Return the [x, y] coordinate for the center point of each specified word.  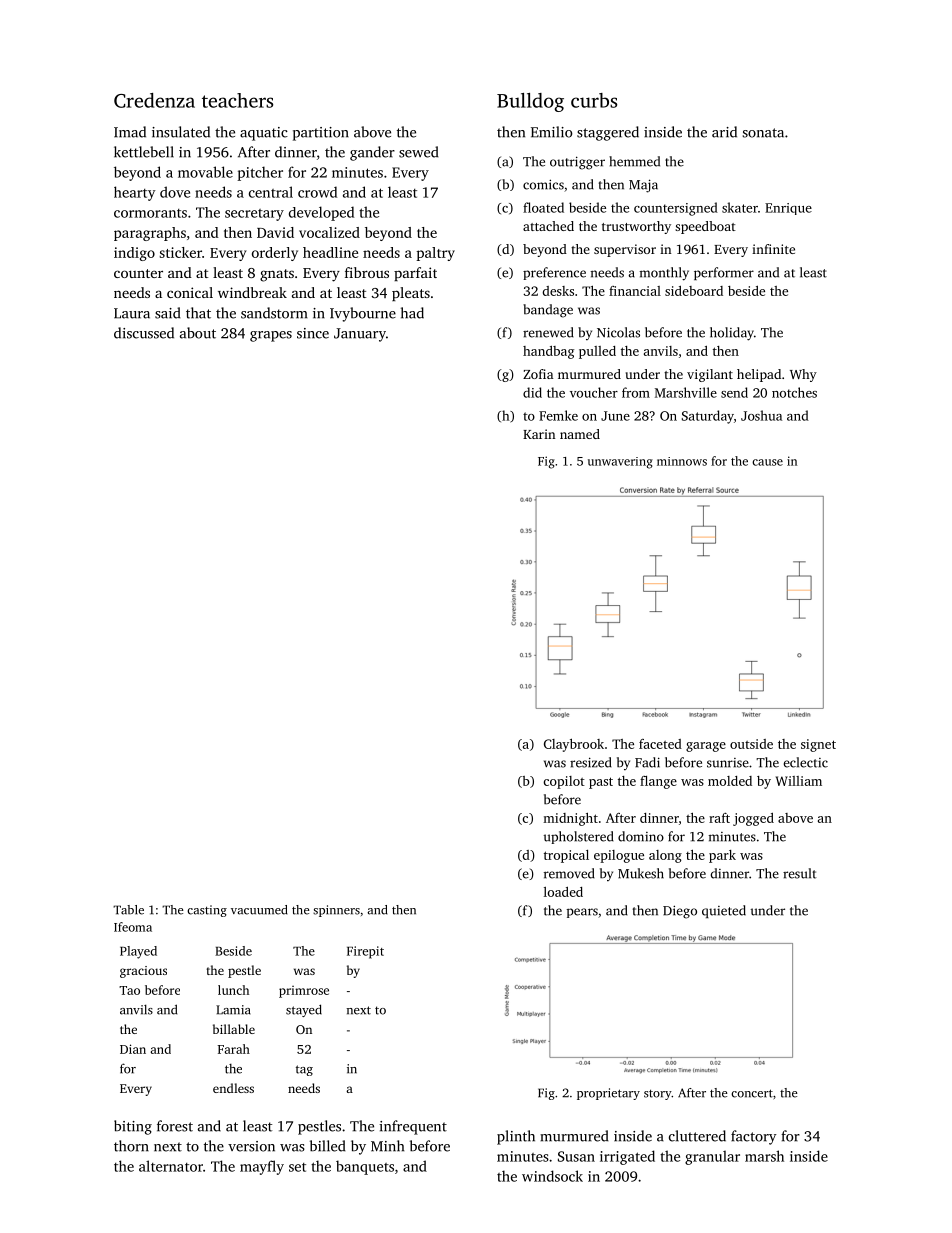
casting [207, 911]
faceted [660, 744]
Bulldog [530, 102]
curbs [594, 100]
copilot [564, 782]
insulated [181, 132]
